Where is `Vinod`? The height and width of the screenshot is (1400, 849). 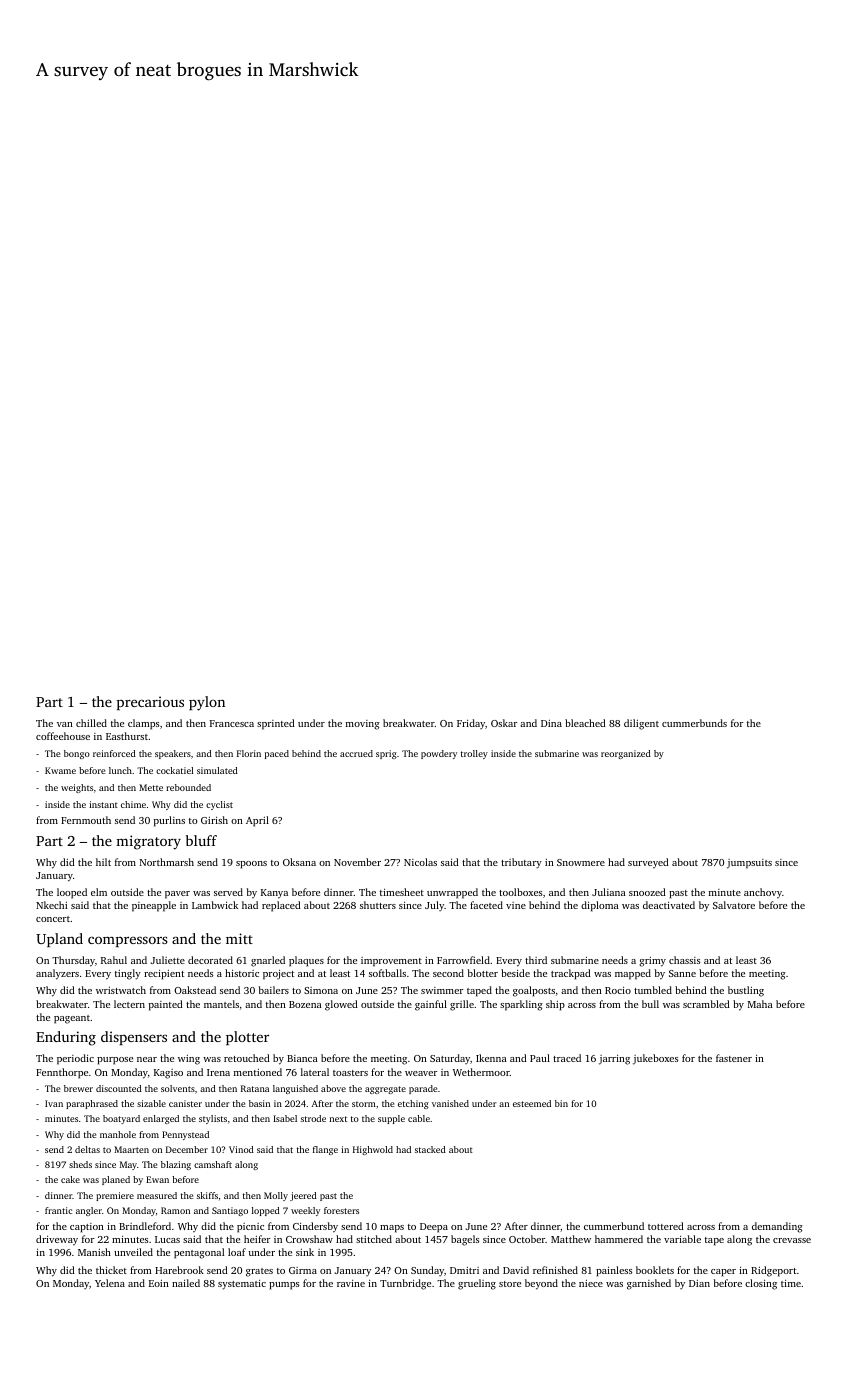
Vinod is located at coordinates (241, 1149).
